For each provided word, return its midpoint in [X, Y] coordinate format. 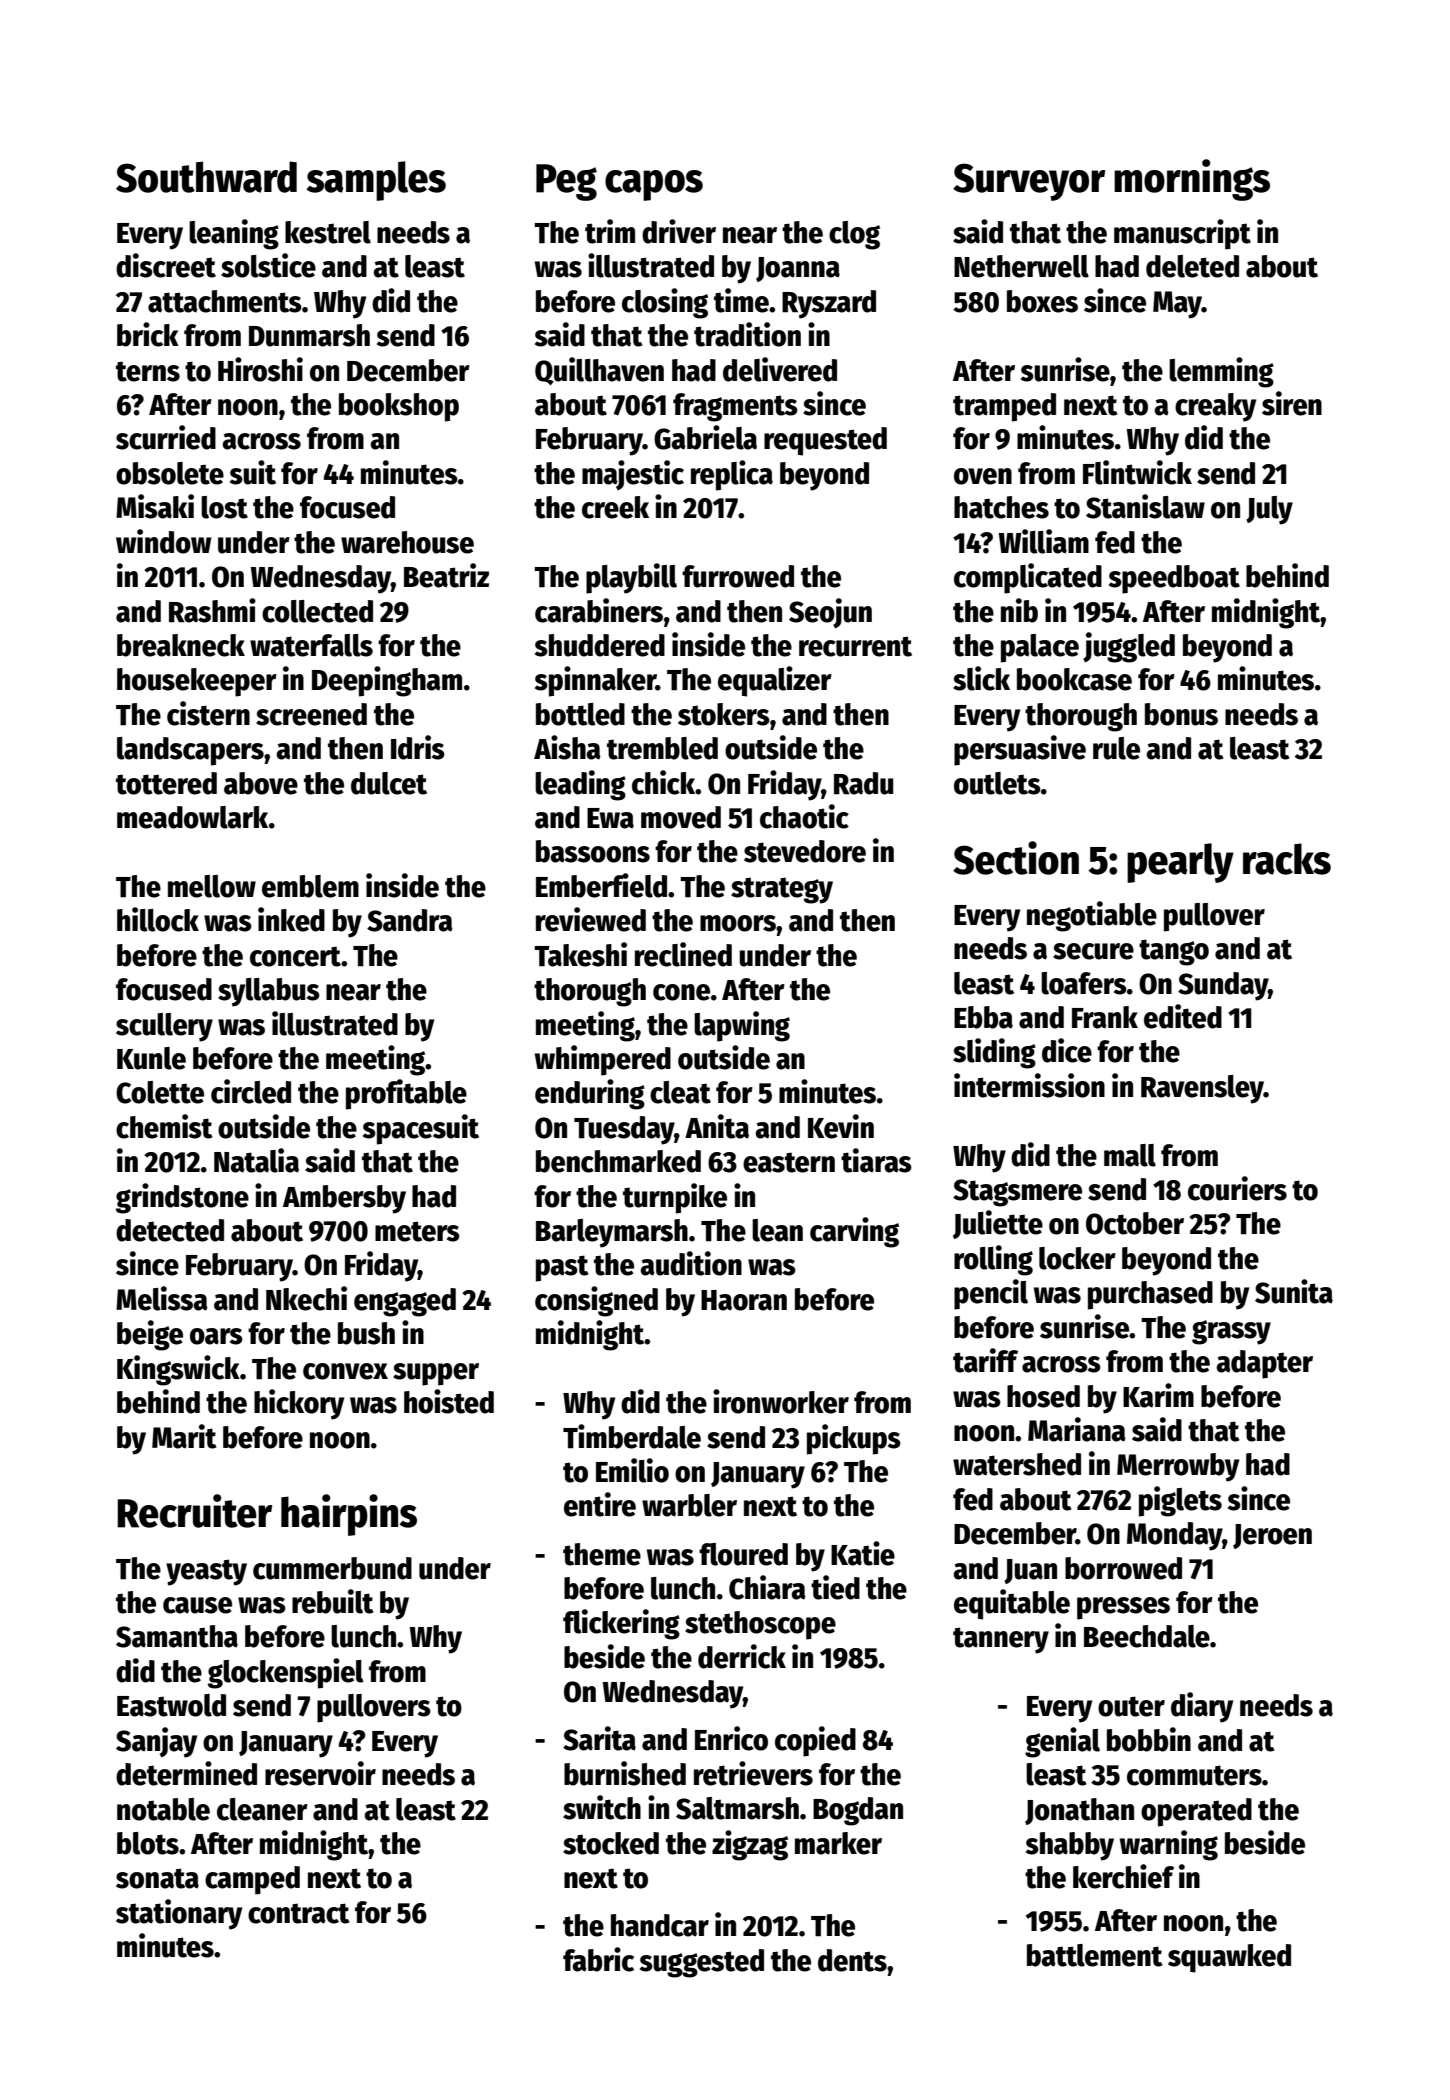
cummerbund [332, 1568]
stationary [179, 1914]
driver [679, 231]
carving [854, 1232]
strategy [782, 890]
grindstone [182, 1198]
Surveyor [1029, 182]
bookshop [399, 407]
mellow [212, 886]
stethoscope [760, 1625]
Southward [206, 177]
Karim [1158, 1395]
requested [825, 441]
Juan [1030, 1571]
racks [1287, 859]
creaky [1215, 407]
